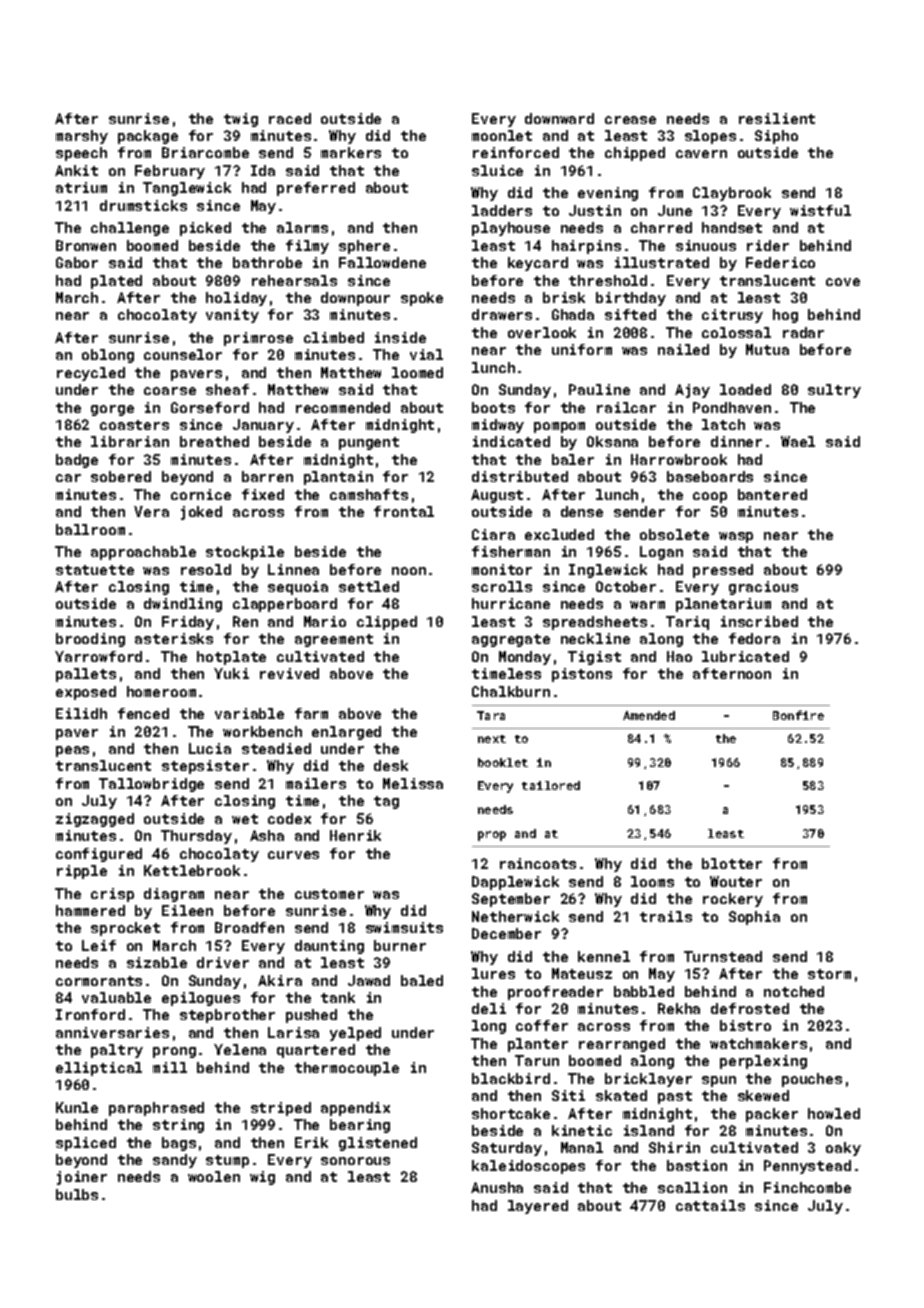 The height and width of the screenshot is (1308, 924). Describe the element at coordinates (745, 389) in the screenshot. I see `loaded` at that location.
